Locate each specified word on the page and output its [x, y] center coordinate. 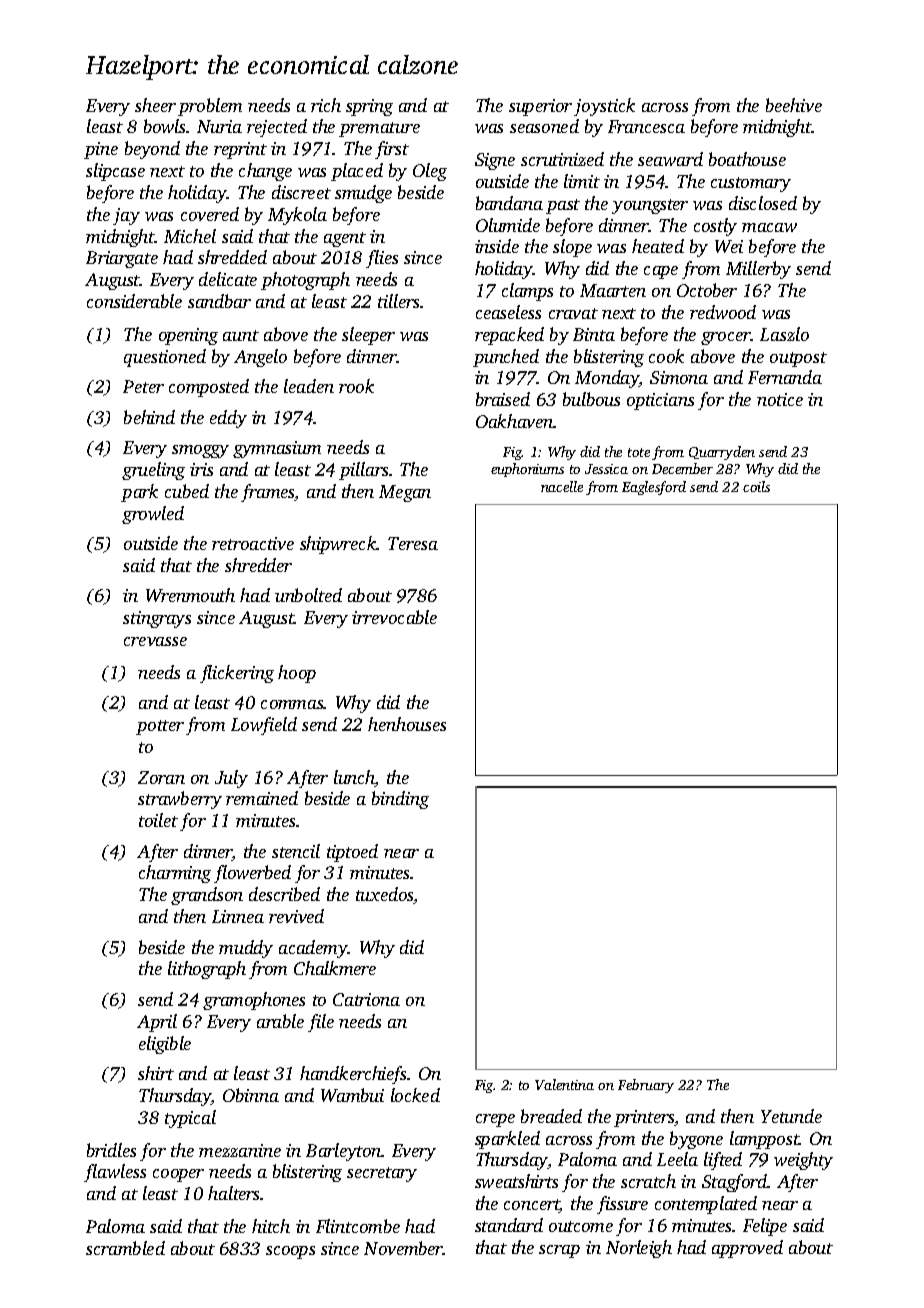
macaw [769, 227]
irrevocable [394, 617]
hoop [297, 674]
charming [175, 874]
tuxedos [385, 895]
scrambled [125, 1248]
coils [756, 486]
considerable [134, 301]
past [563, 206]
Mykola [297, 216]
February [646, 1086]
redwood [723, 312]
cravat [573, 313]
